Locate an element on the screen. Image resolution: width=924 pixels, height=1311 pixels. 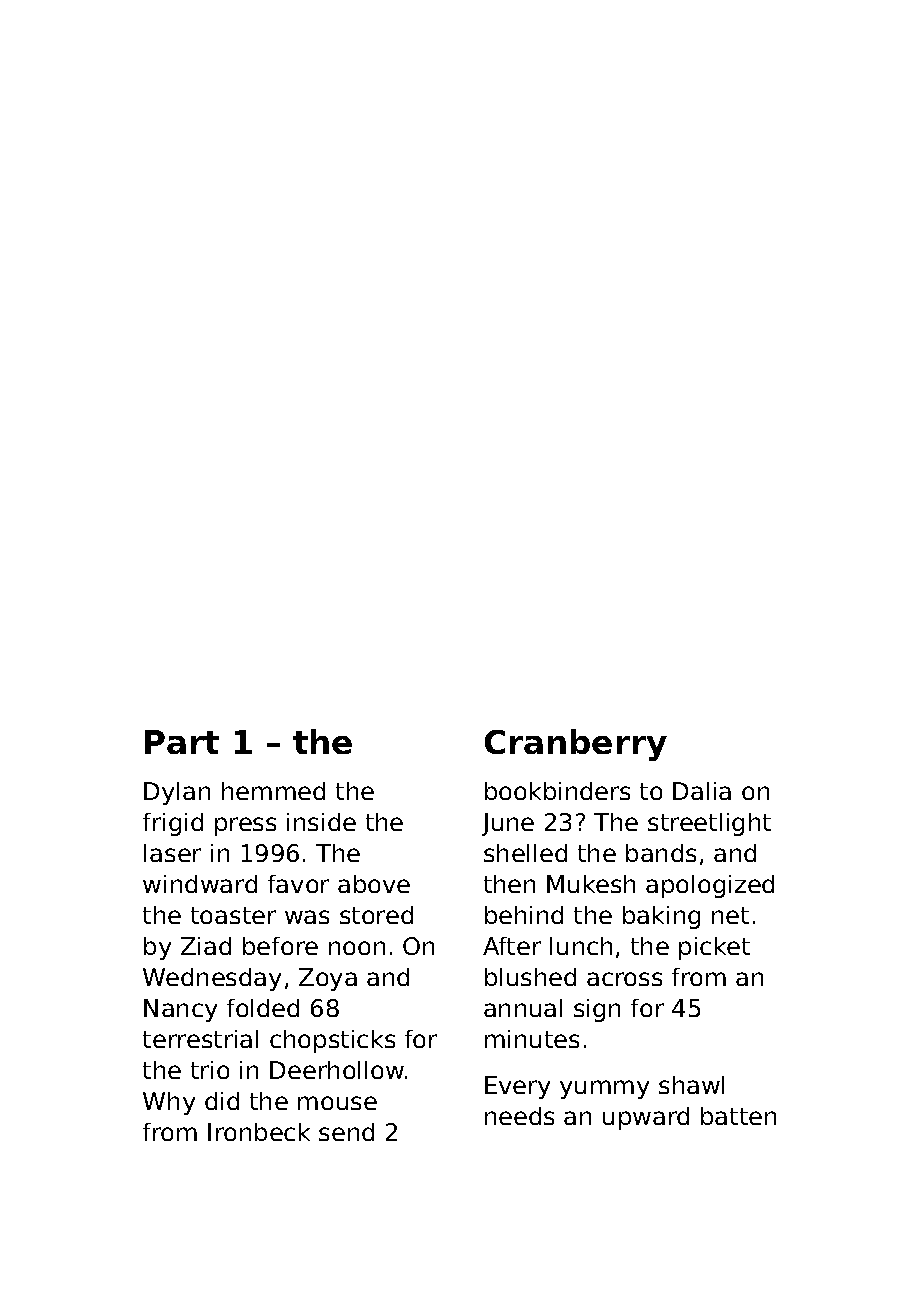
frigid is located at coordinates (173, 824).
